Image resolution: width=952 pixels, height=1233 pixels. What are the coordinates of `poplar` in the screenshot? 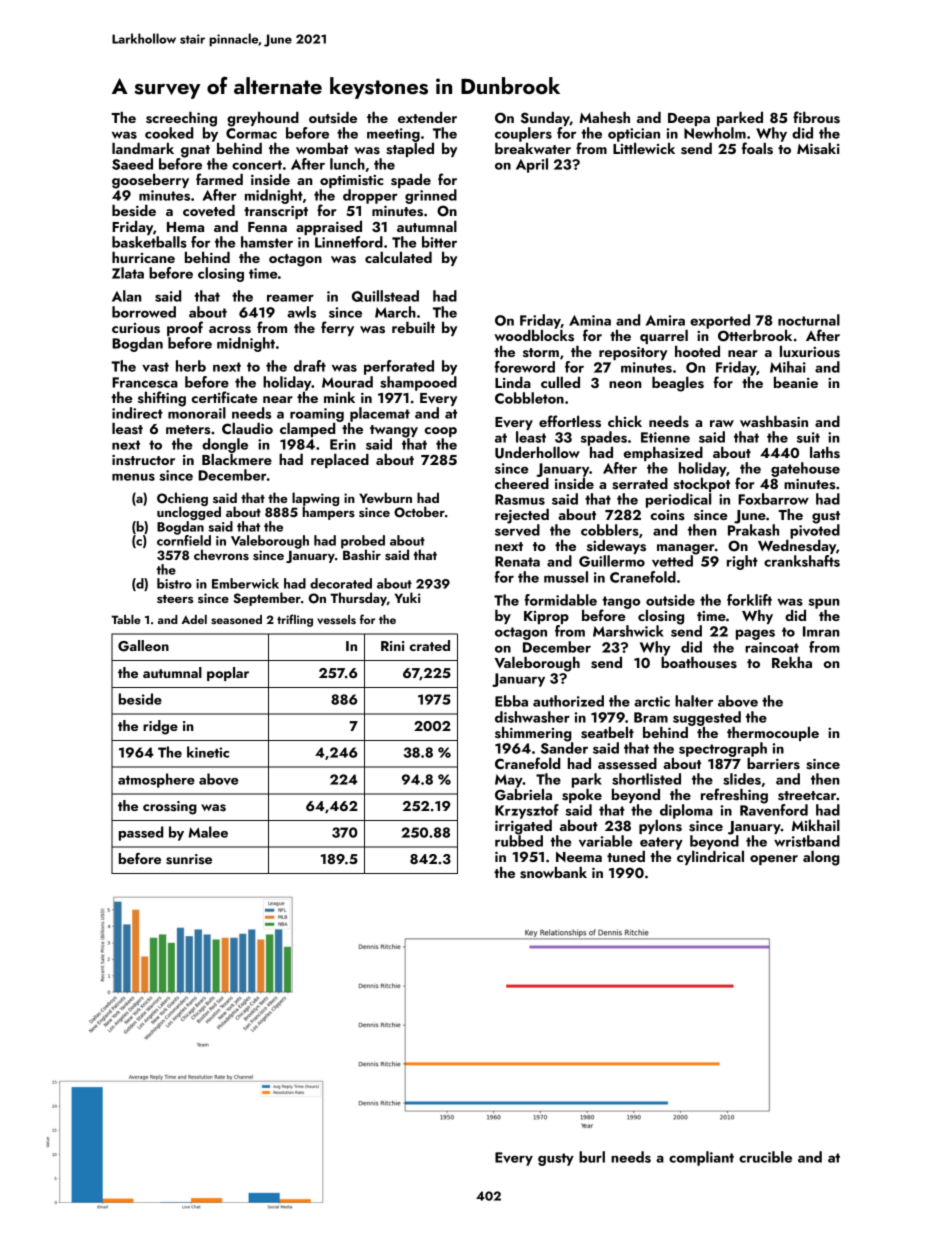 It's located at (228, 674).
